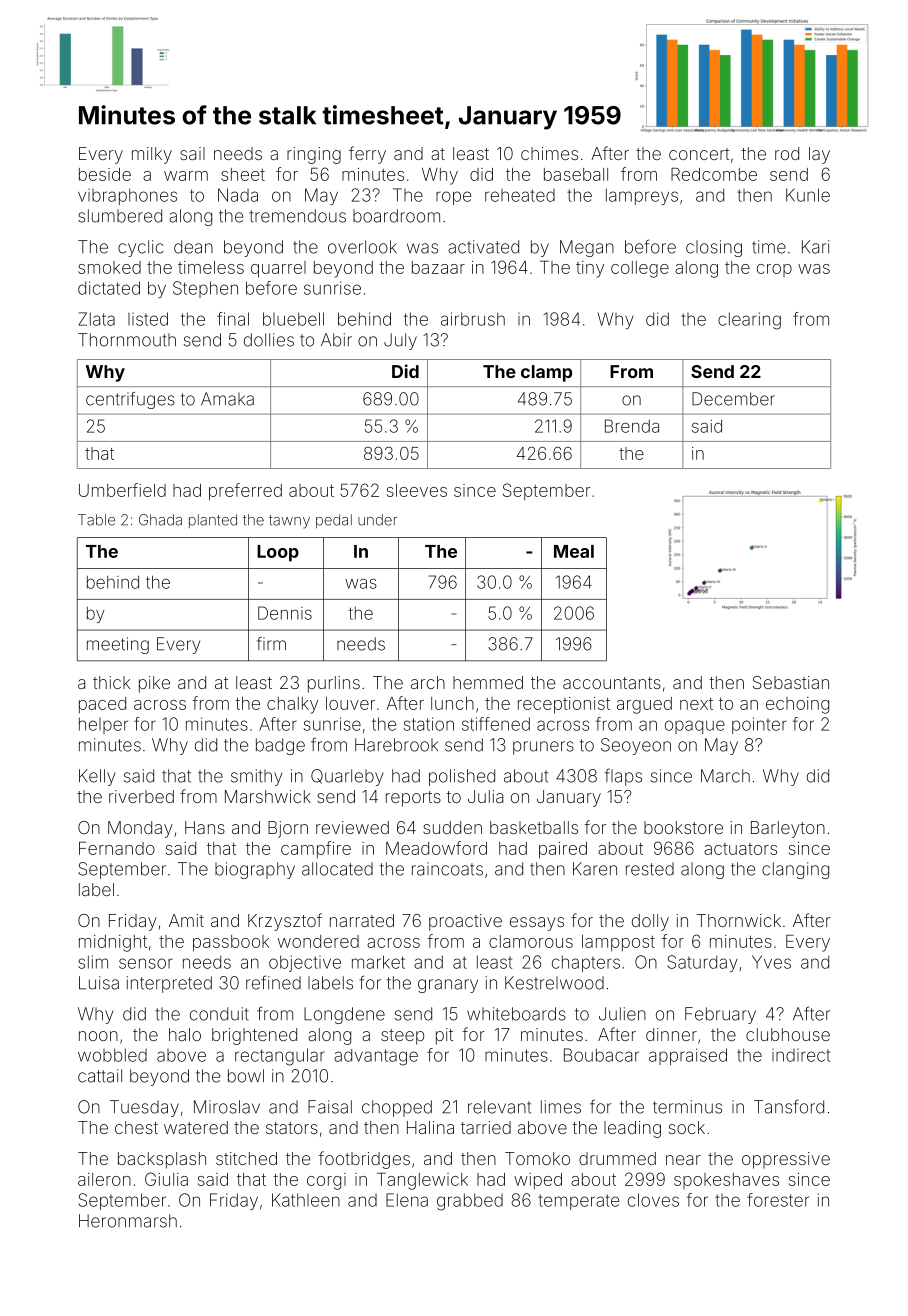 Image resolution: width=908 pixels, height=1316 pixels. What do you see at coordinates (452, 703) in the screenshot?
I see `lunch` at bounding box center [452, 703].
